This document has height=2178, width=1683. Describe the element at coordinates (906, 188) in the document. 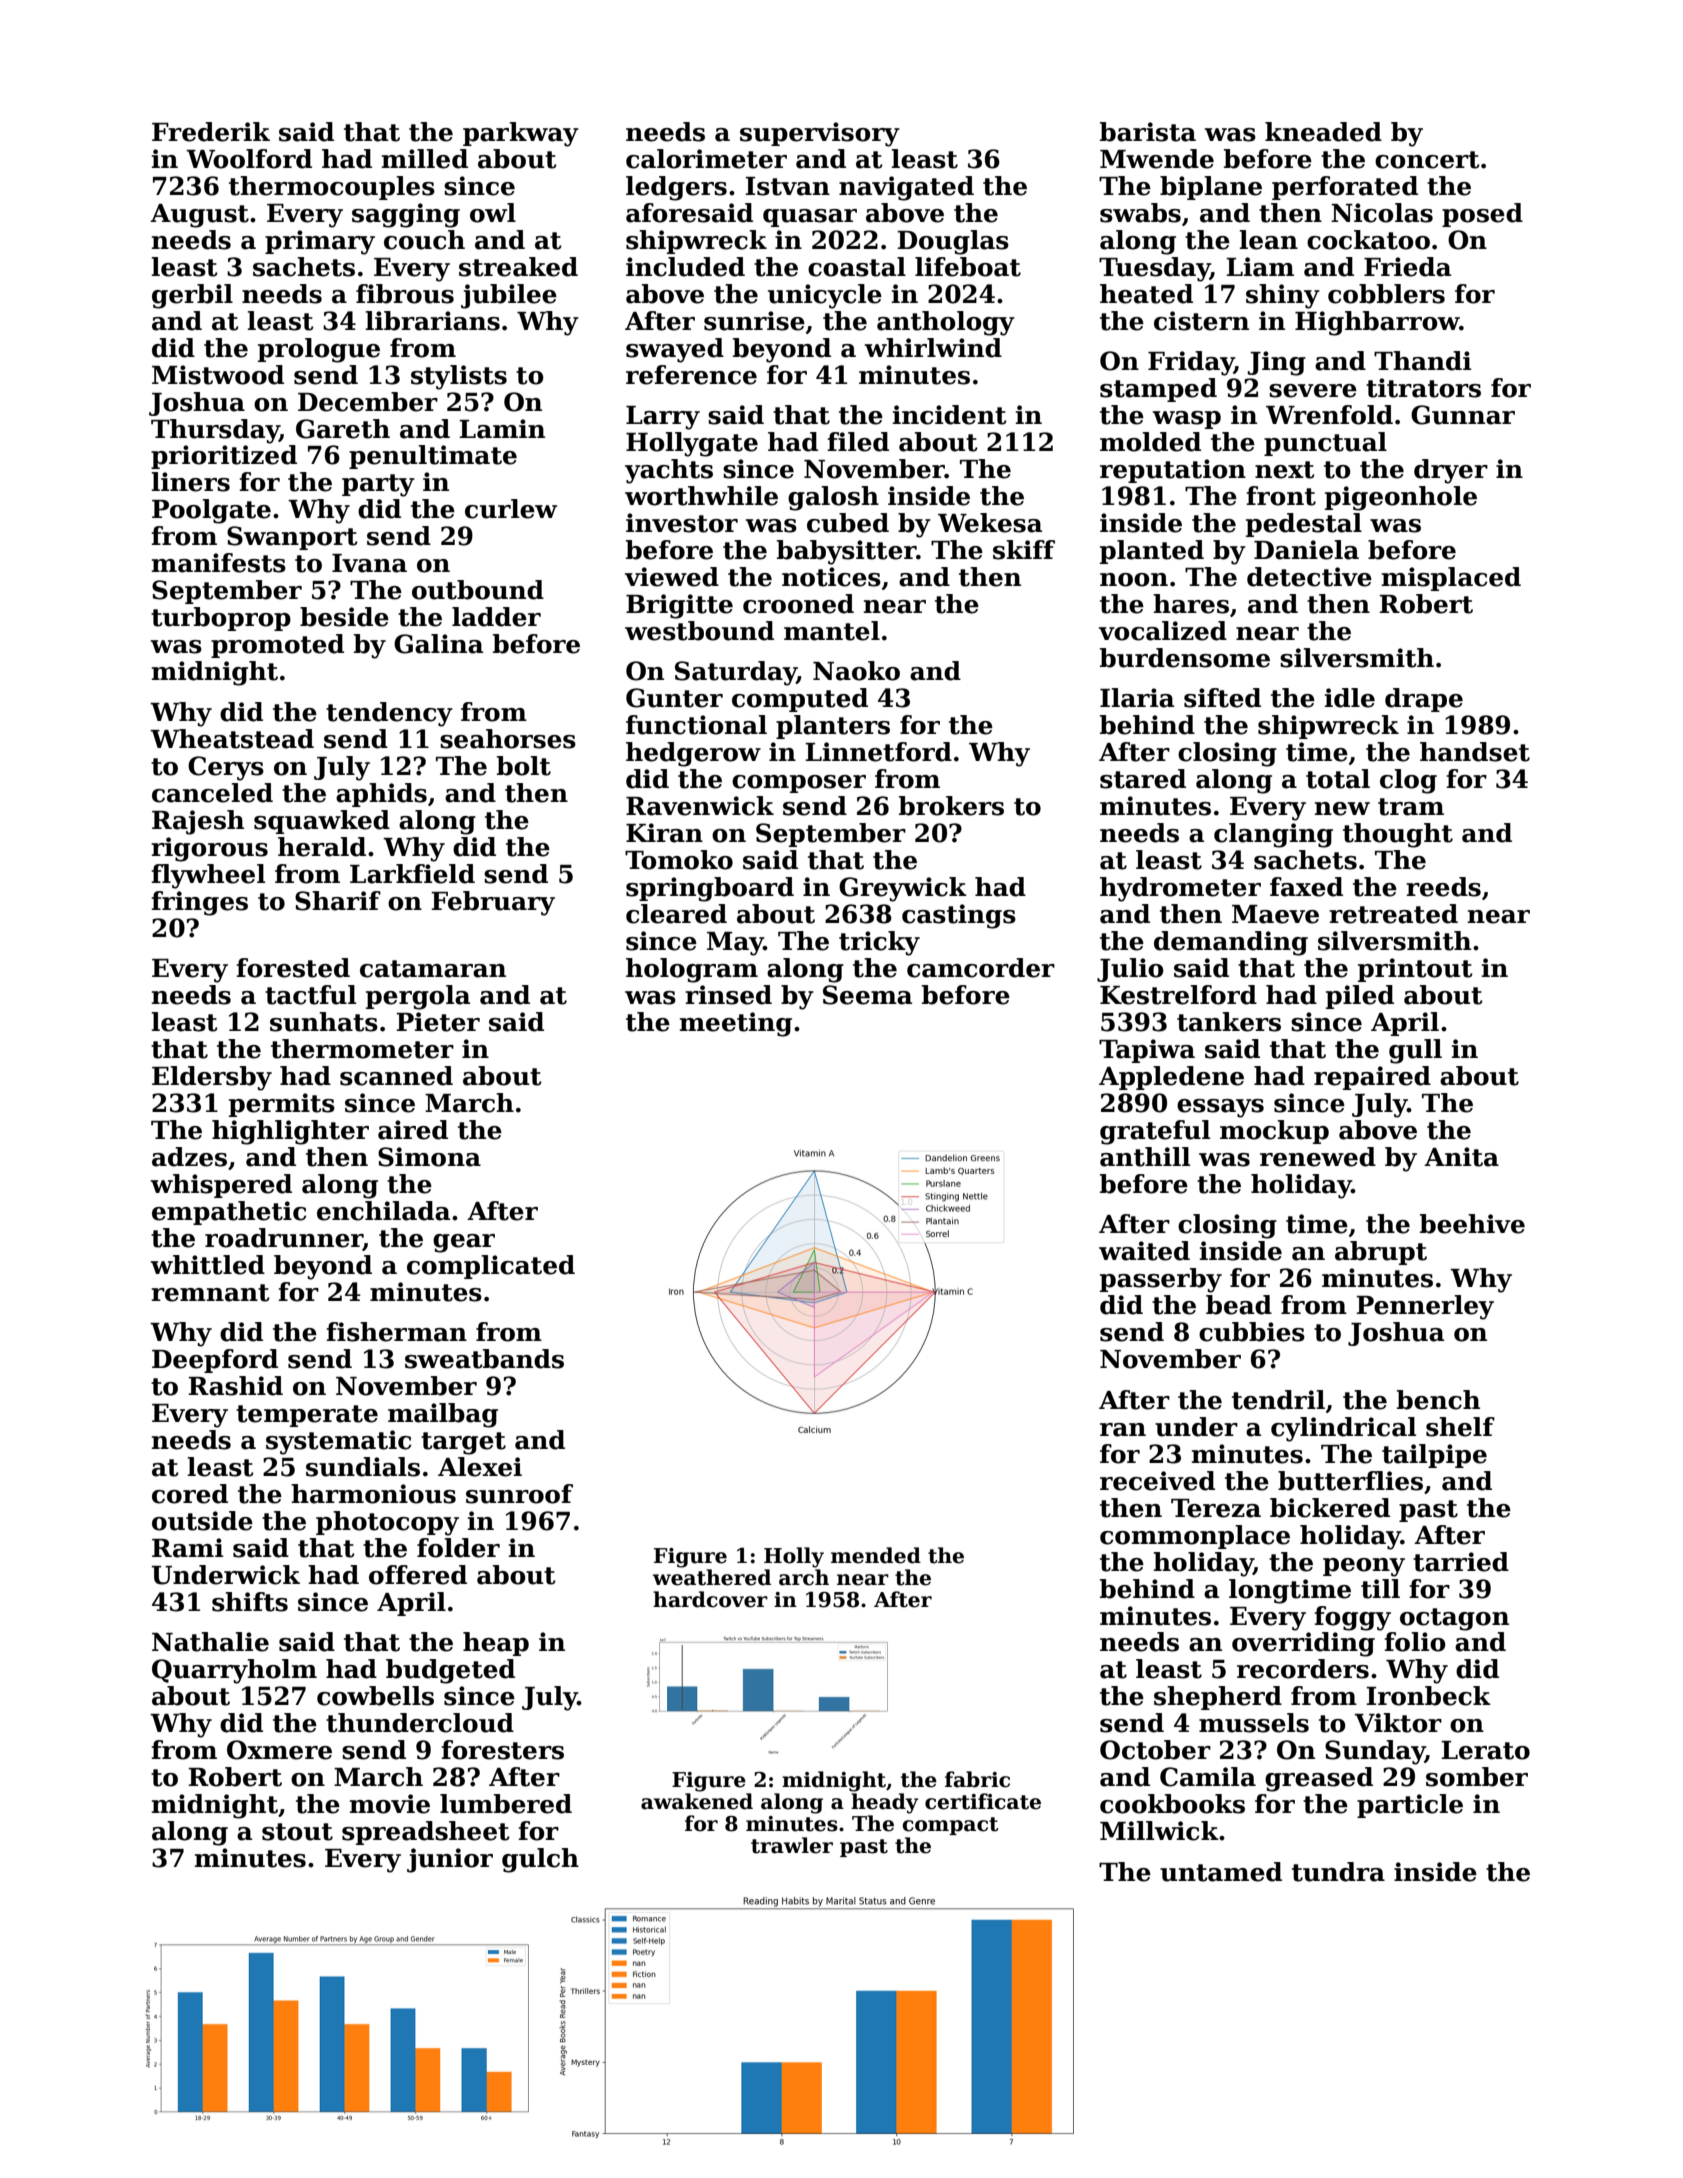

I see `navigated` at that location.
